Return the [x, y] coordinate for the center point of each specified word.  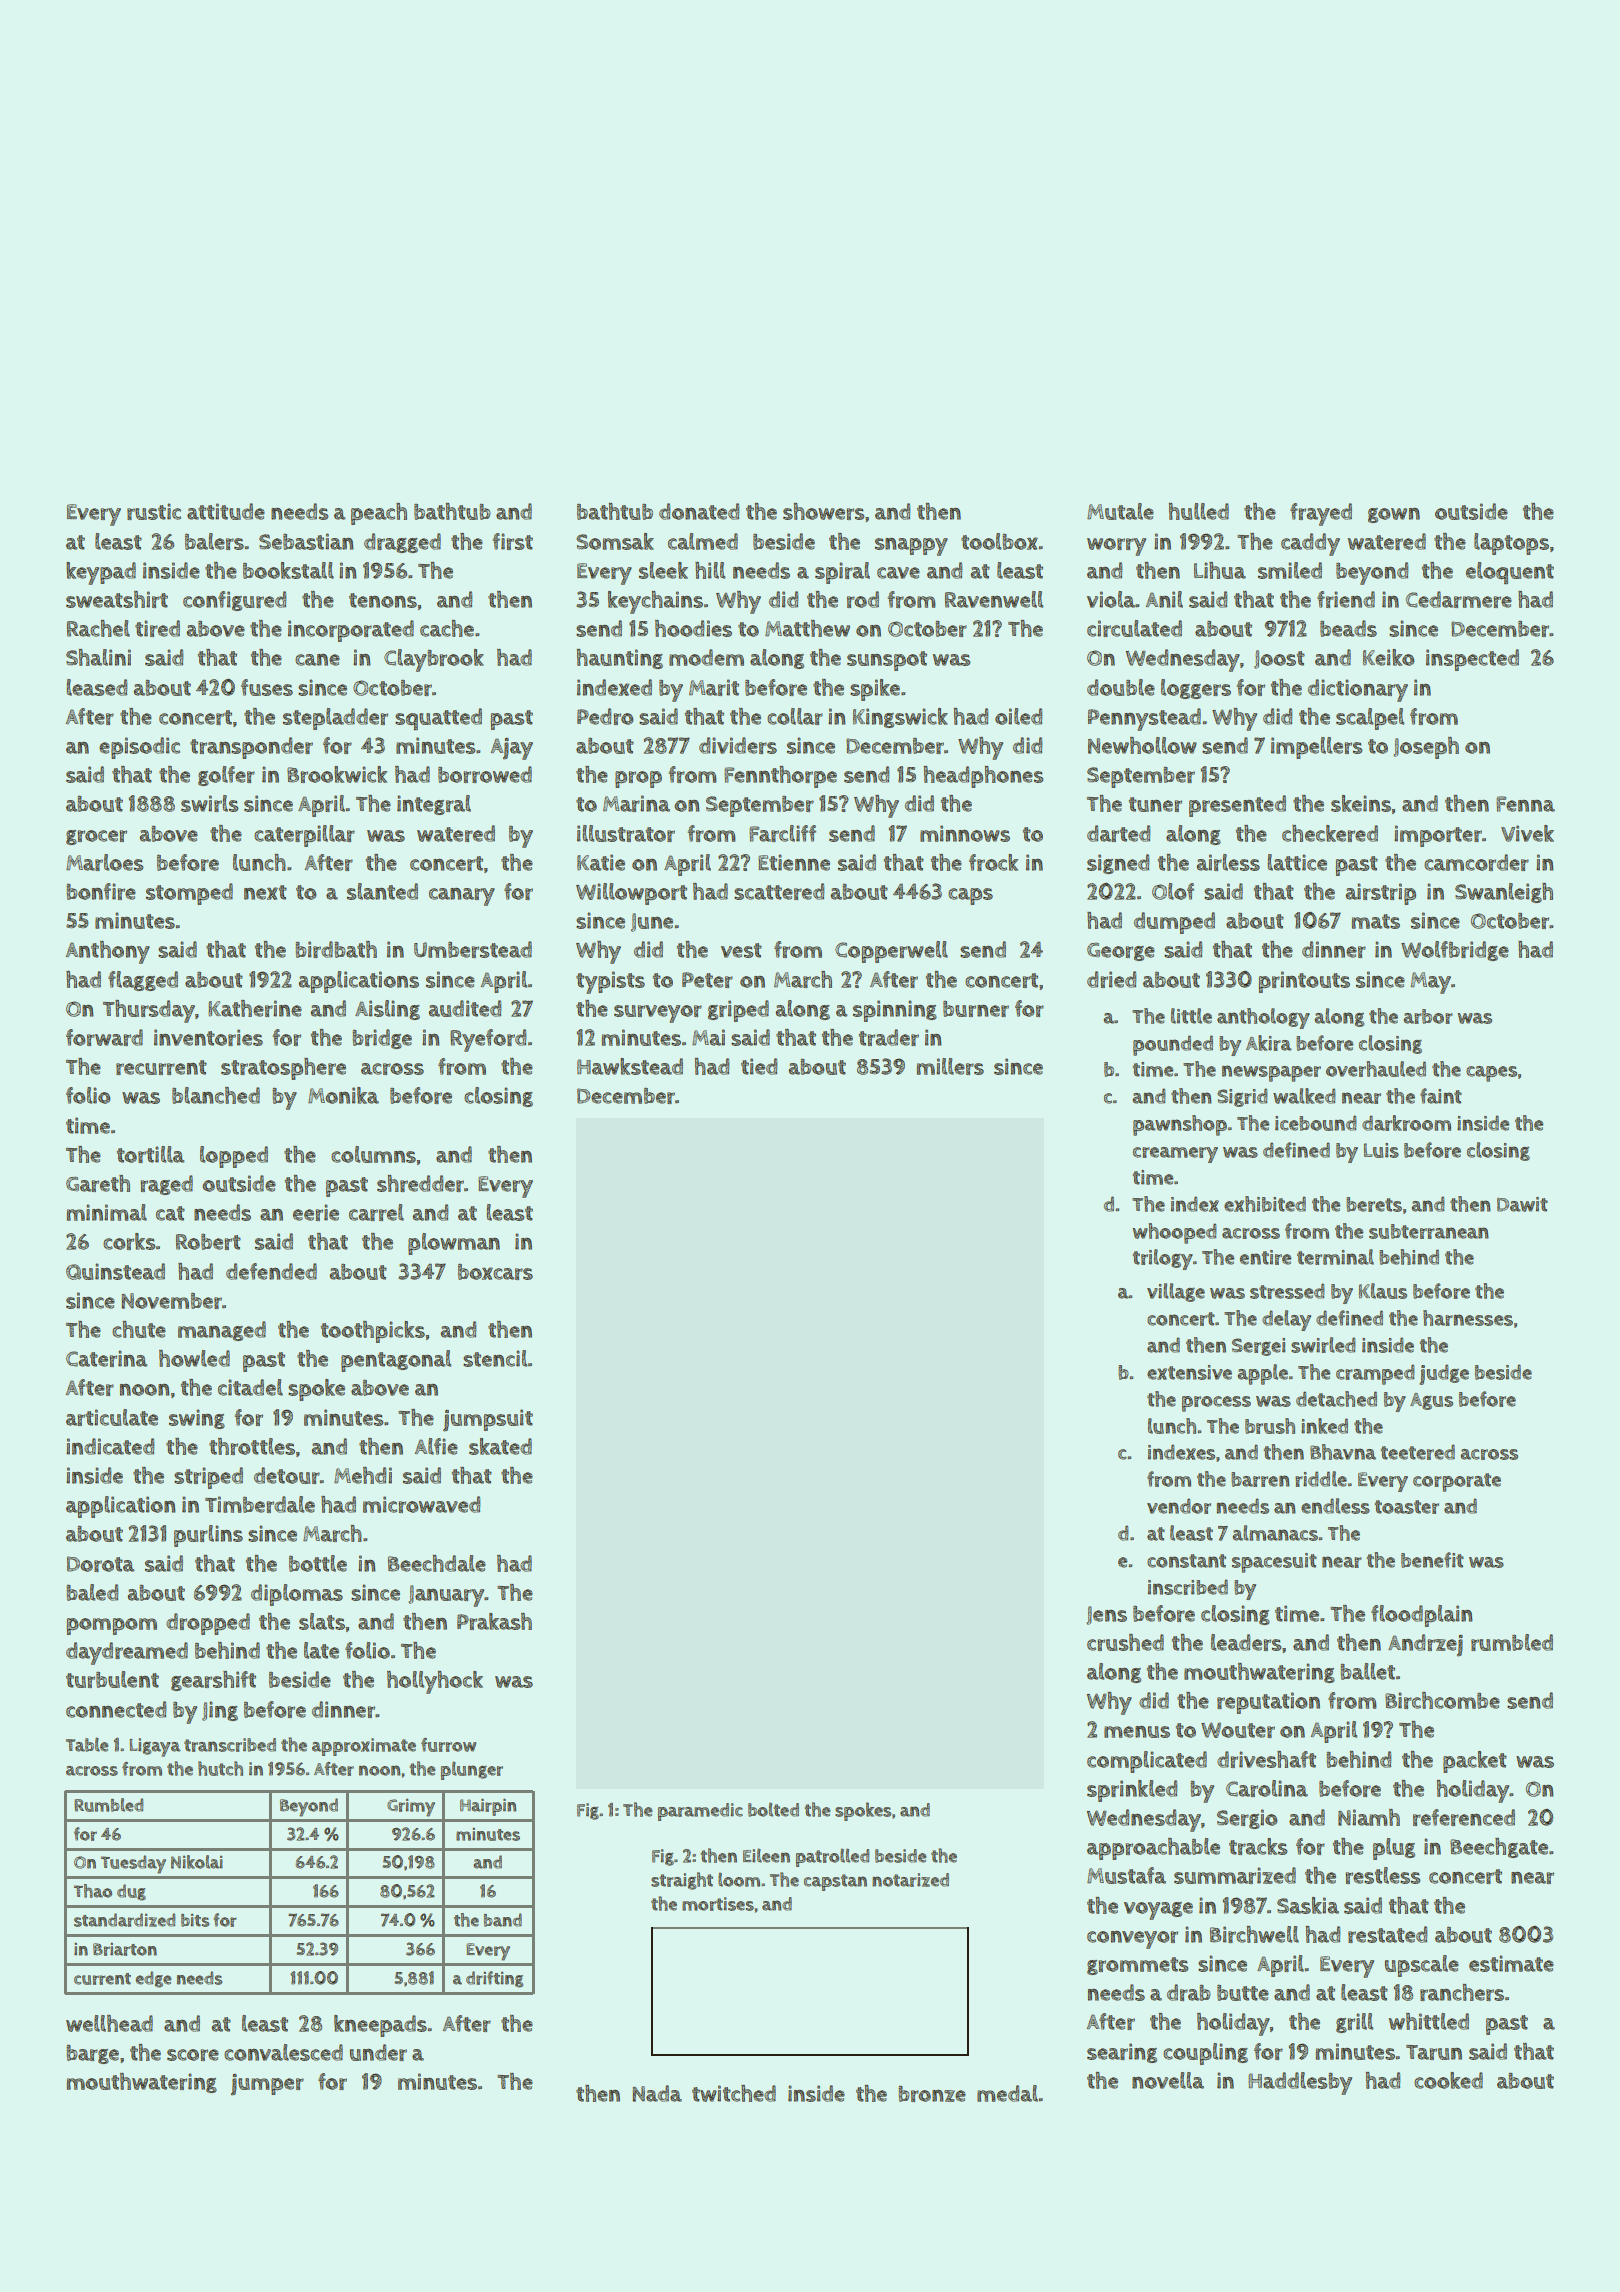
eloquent [1510, 573]
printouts [1304, 982]
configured [234, 601]
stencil [495, 1358]
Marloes [105, 862]
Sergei [1259, 1347]
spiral [842, 573]
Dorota [100, 1564]
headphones [984, 777]
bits [195, 1920]
